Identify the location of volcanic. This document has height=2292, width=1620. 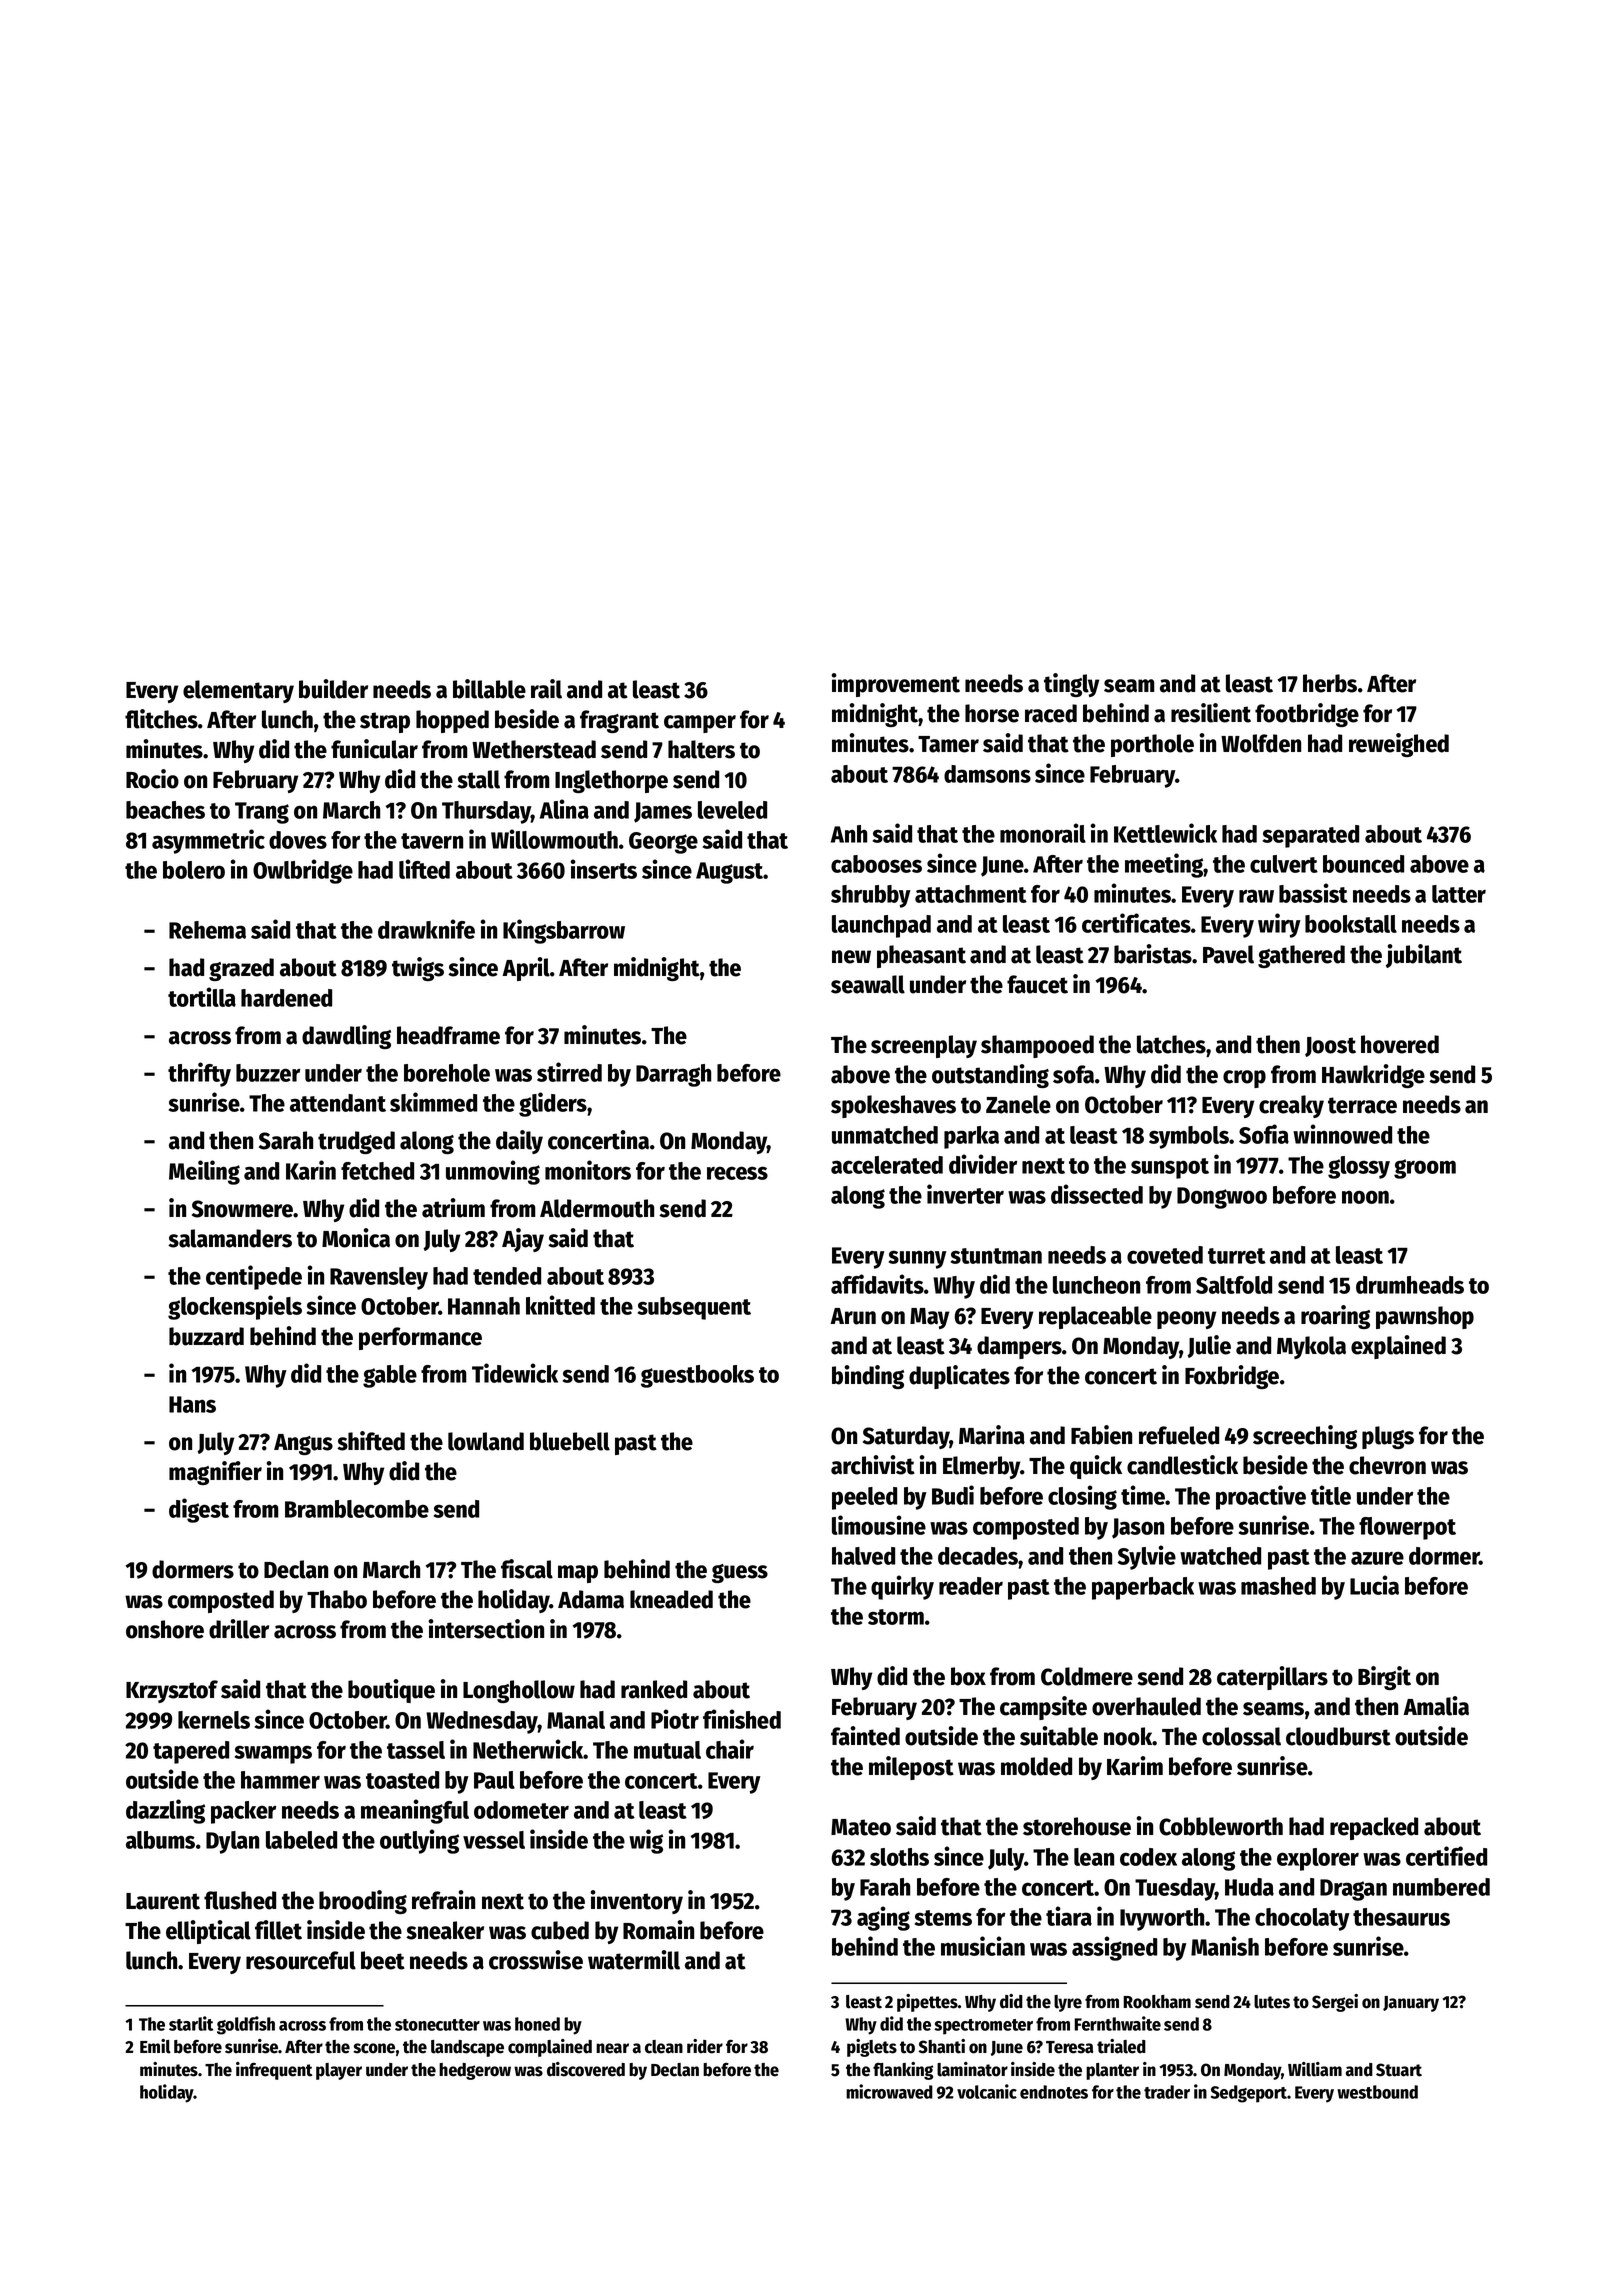
(987, 2091).
